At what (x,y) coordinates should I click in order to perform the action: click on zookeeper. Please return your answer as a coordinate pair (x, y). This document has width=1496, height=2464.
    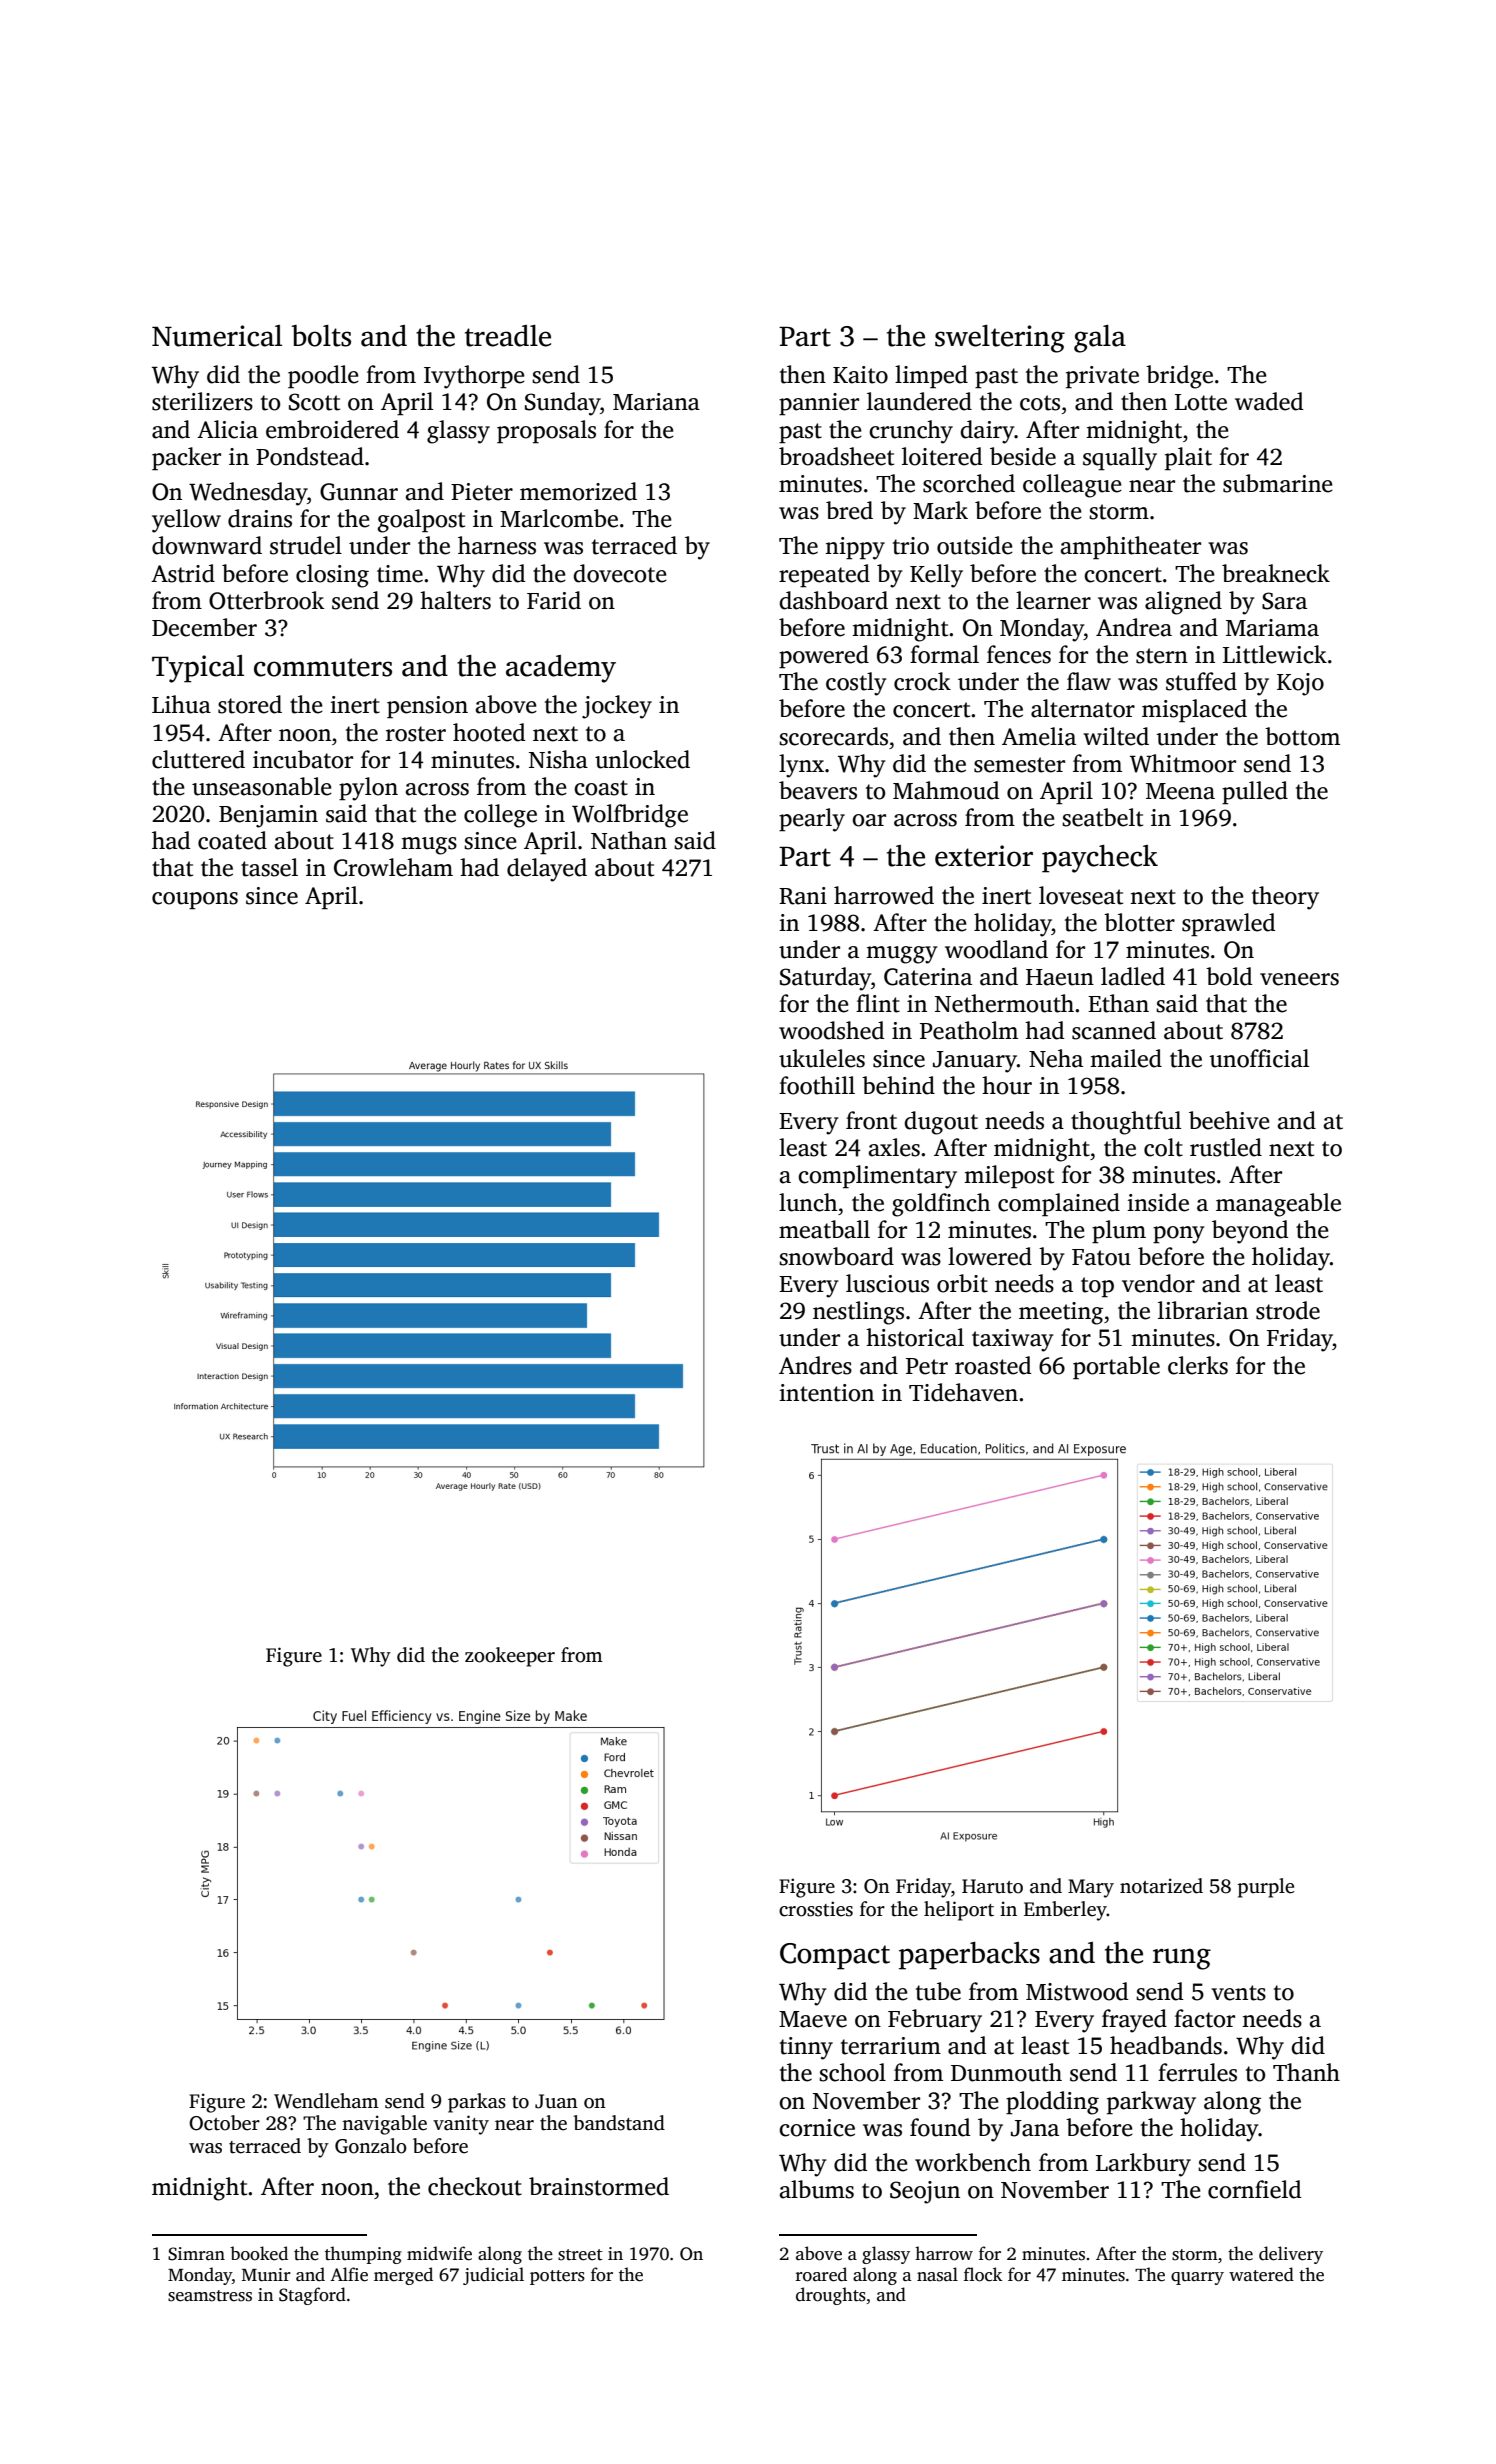
    Looking at the image, I should click on (510, 1657).
